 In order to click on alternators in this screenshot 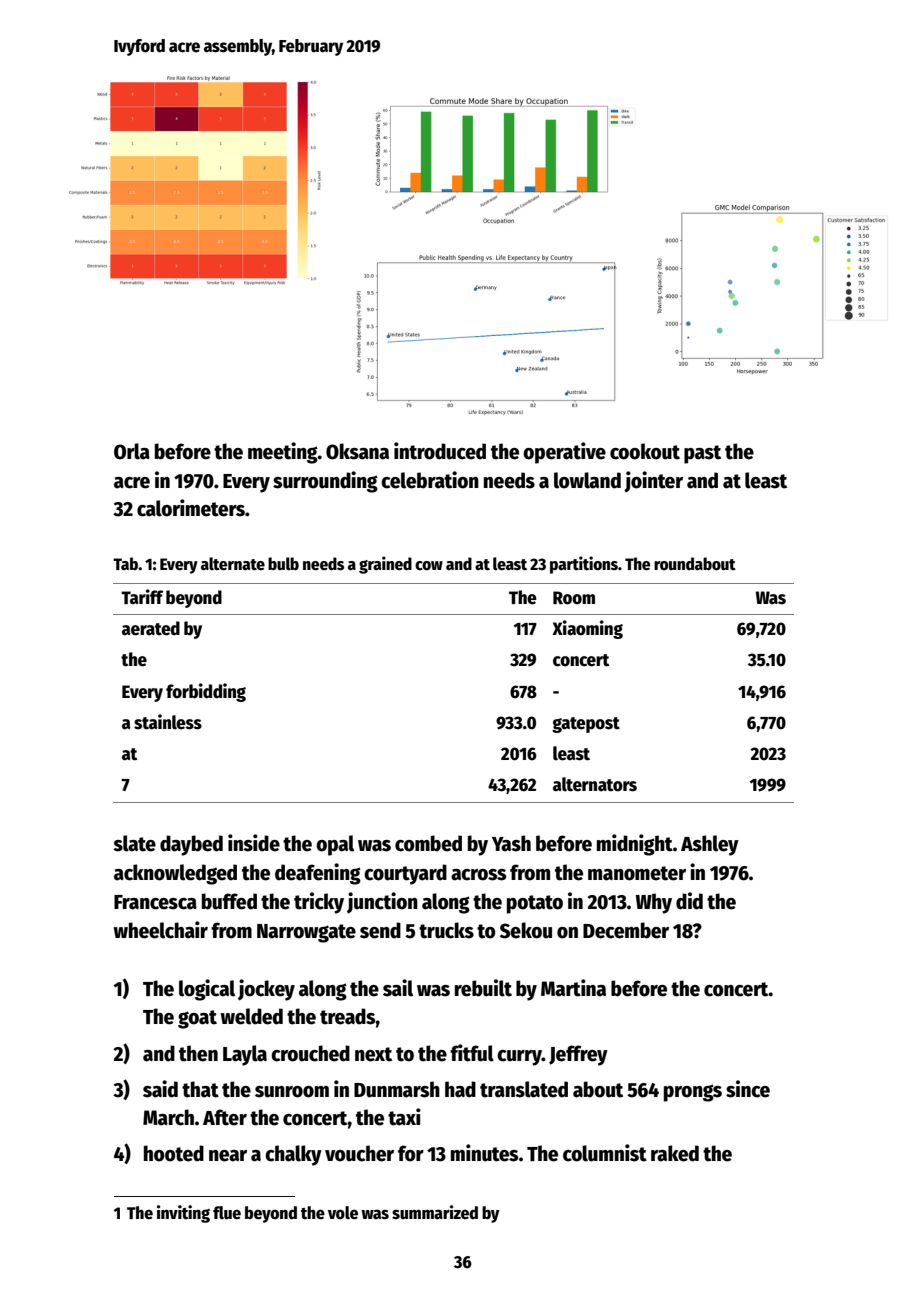, I will do `click(595, 784)`.
